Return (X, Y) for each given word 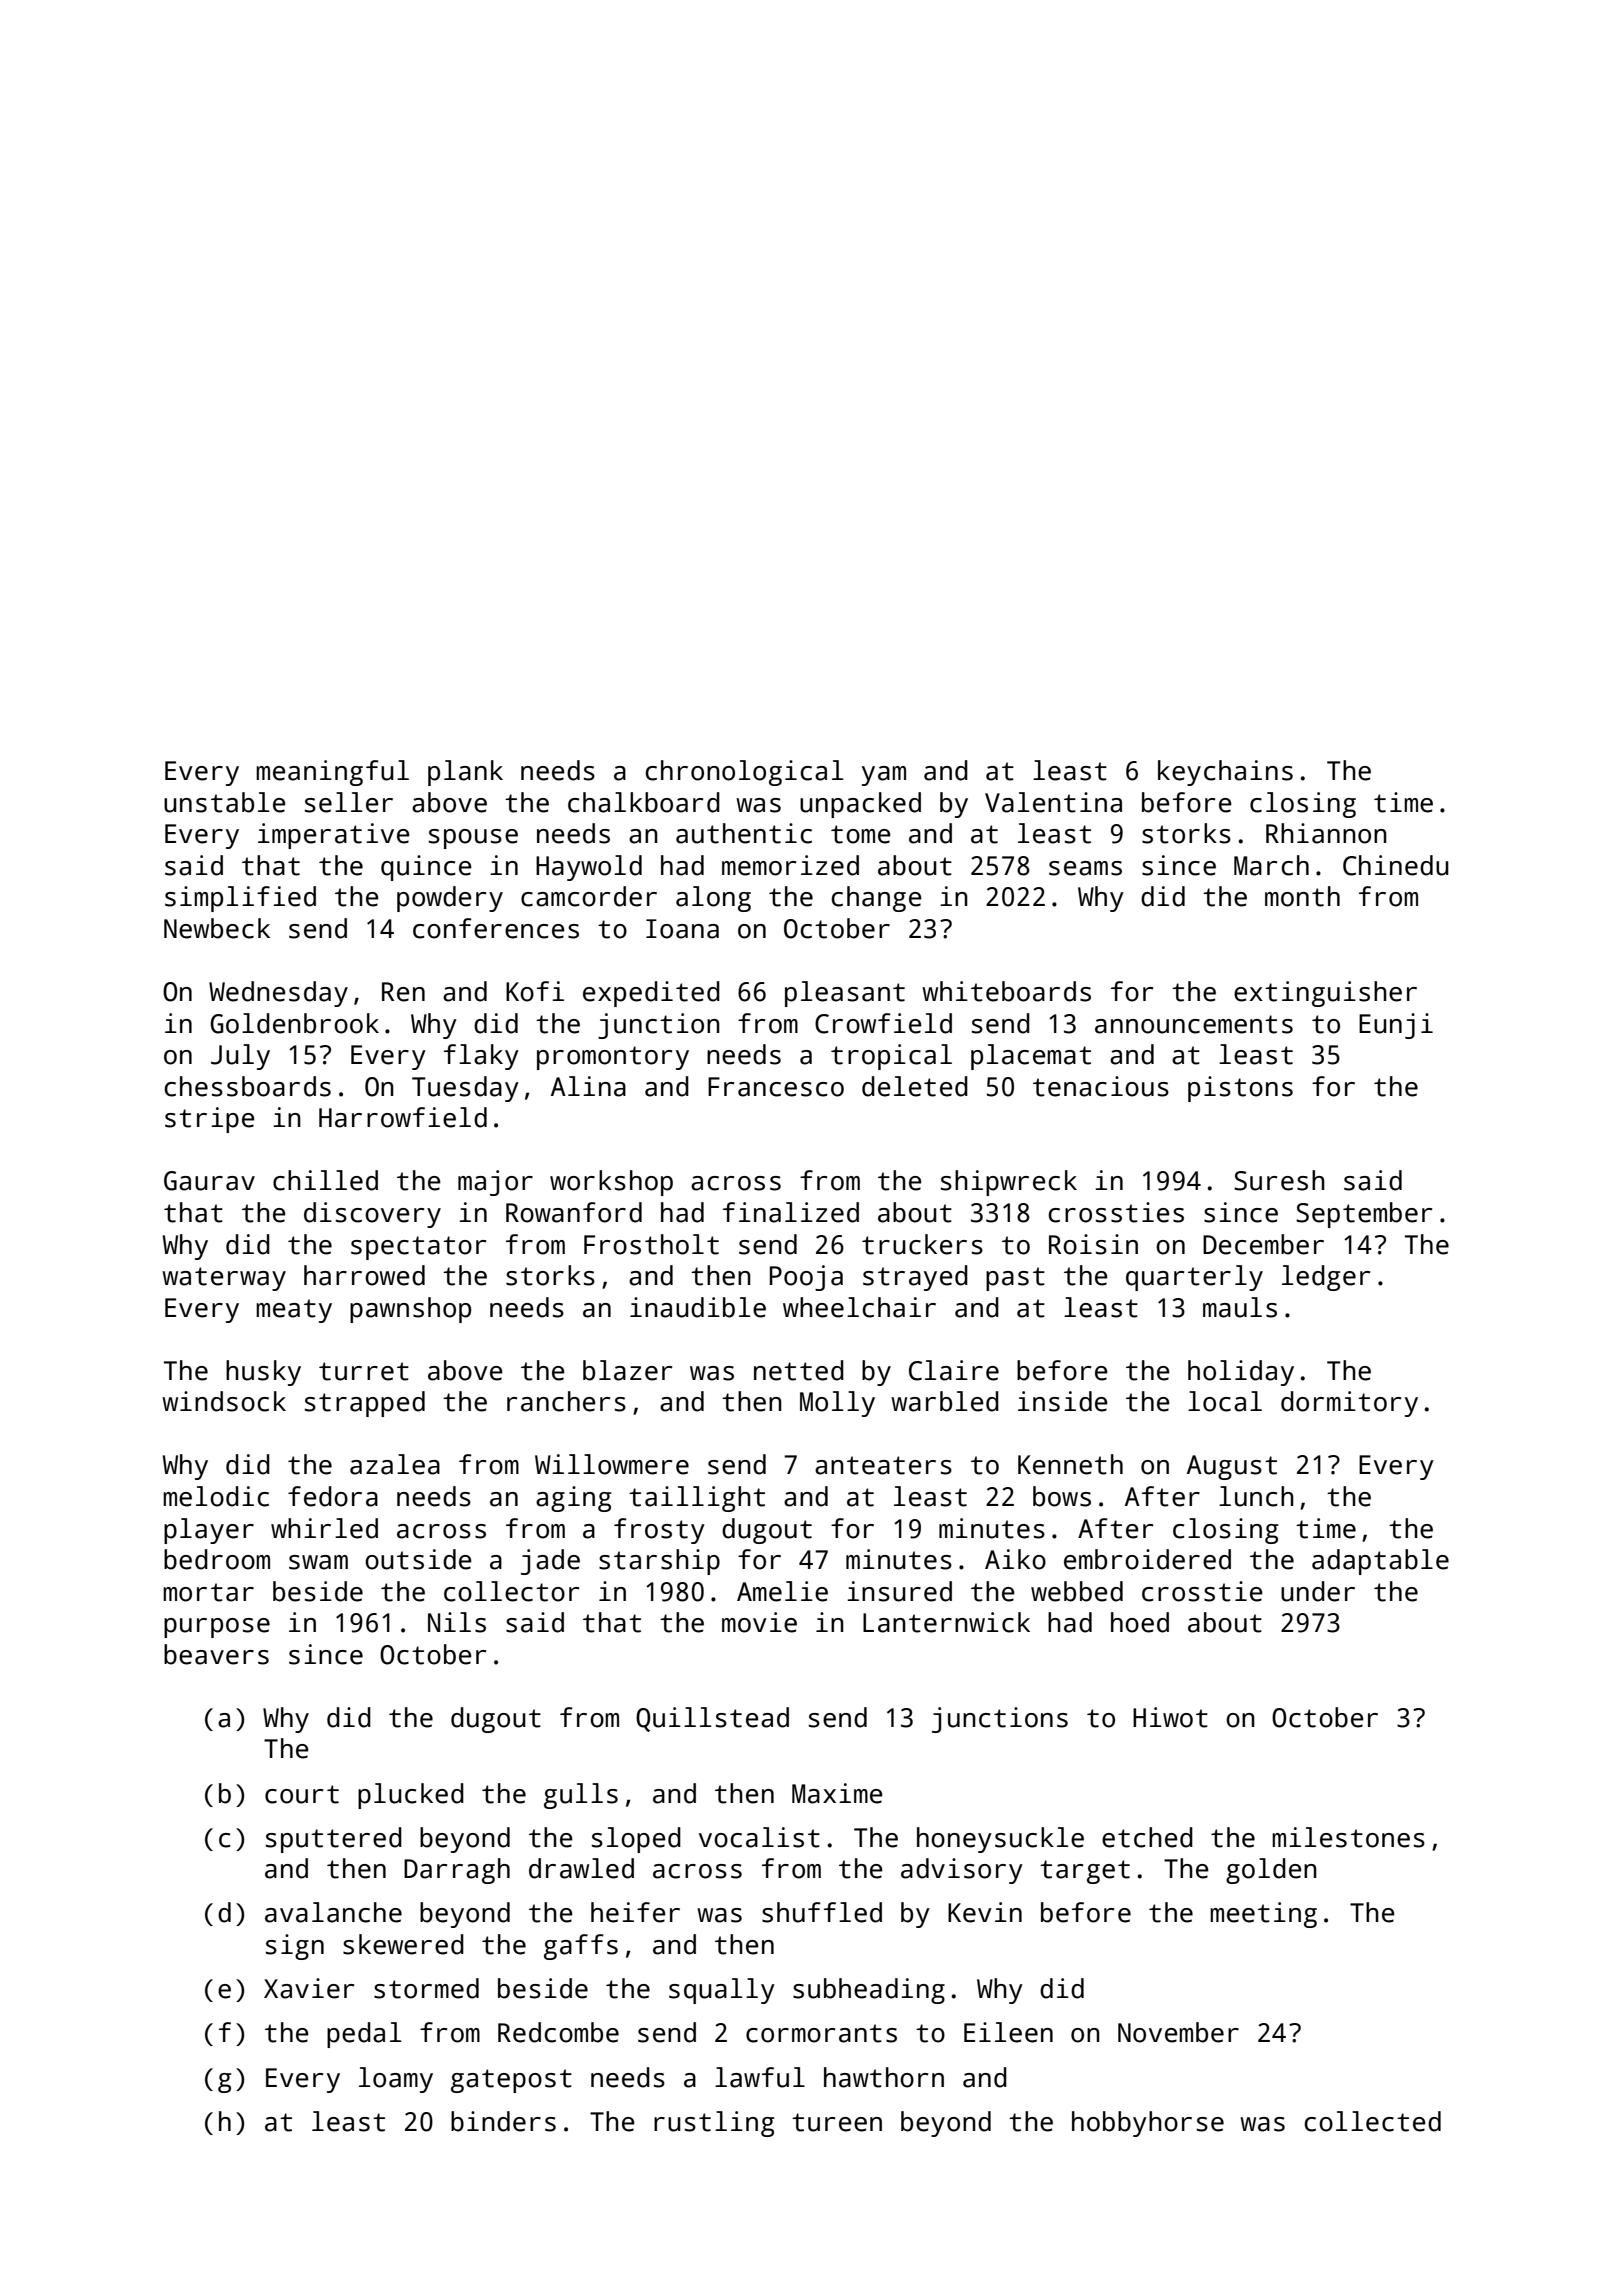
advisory (962, 1871)
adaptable (1380, 1562)
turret (364, 1371)
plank (465, 773)
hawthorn (884, 2077)
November (1178, 2032)
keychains (1225, 773)
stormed (426, 1988)
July (240, 1057)
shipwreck (1009, 1183)
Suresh (1279, 1180)
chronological (744, 773)
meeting (1263, 1915)
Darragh (457, 1871)
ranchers (566, 1401)
